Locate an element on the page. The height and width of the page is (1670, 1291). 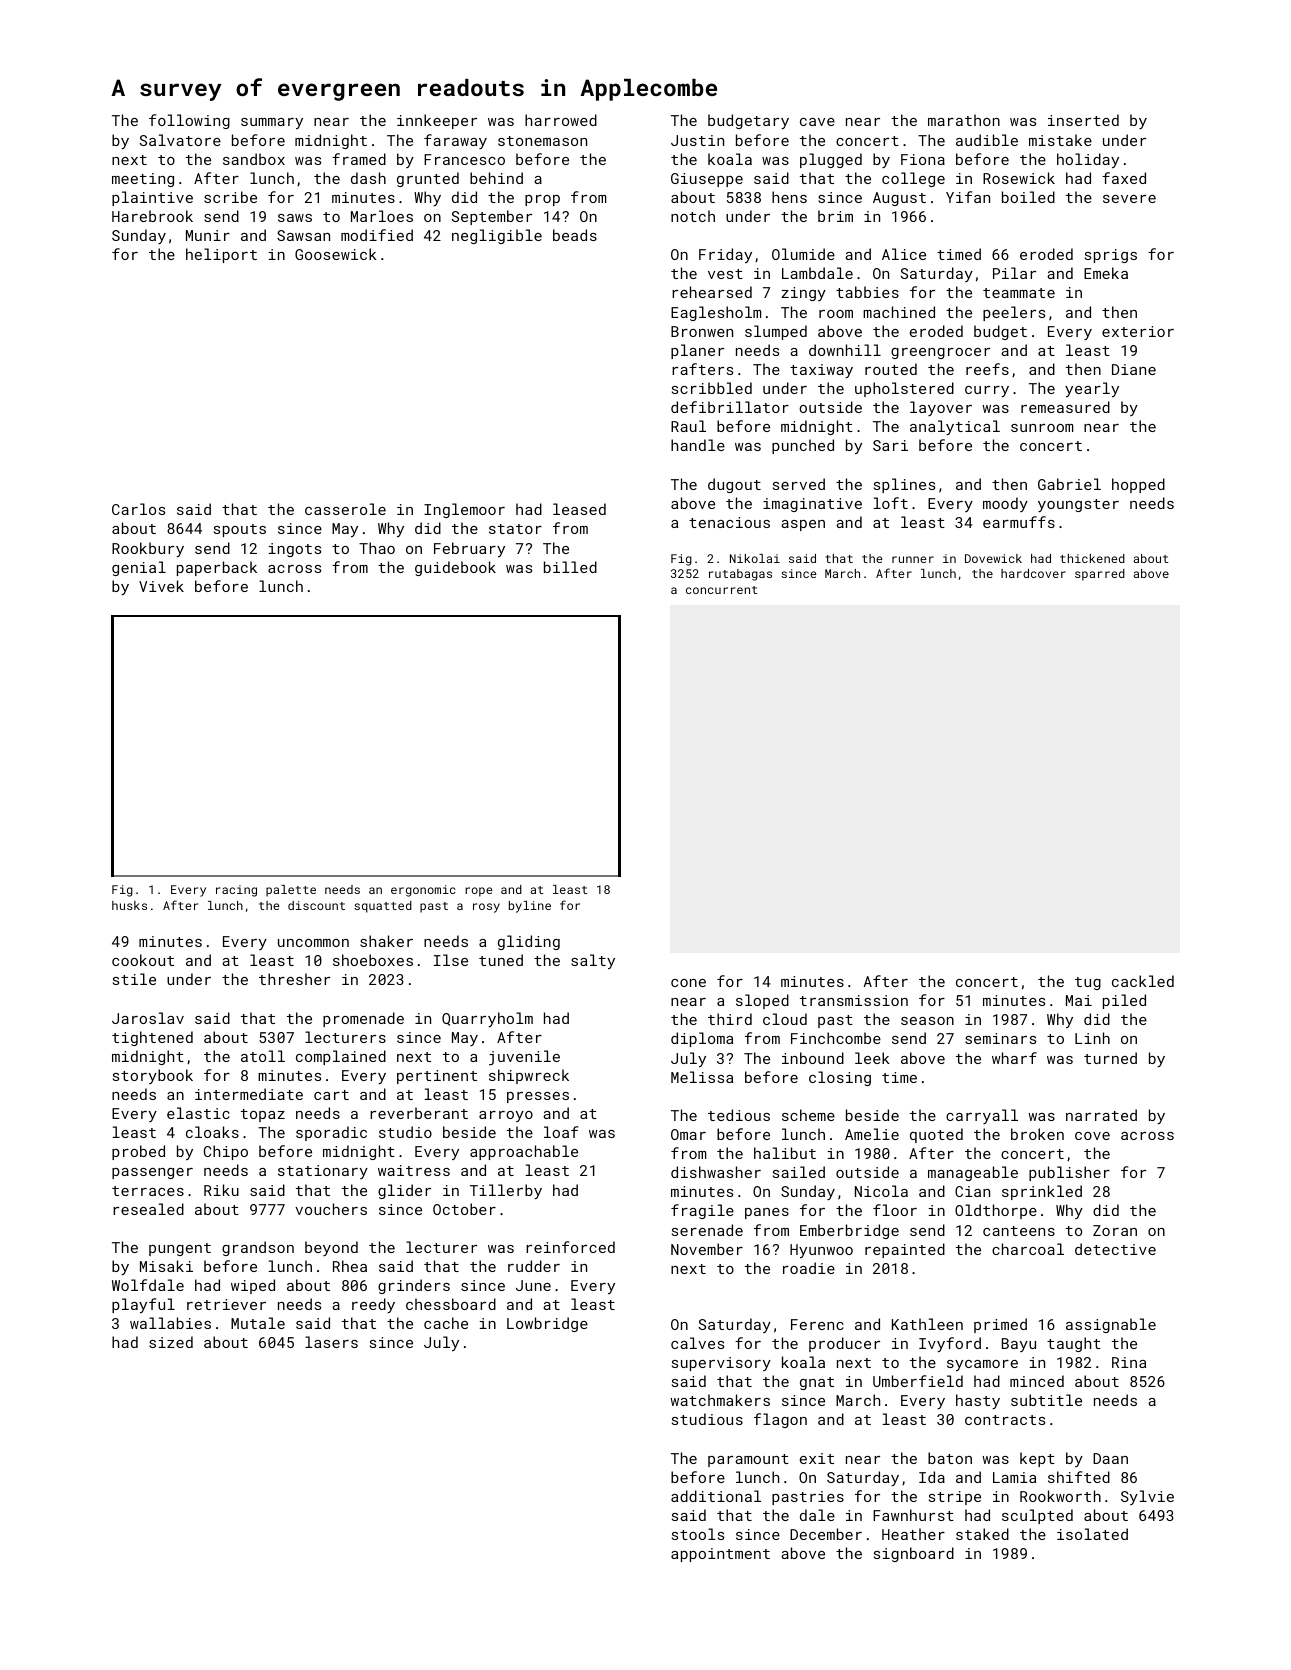
beads is located at coordinates (575, 235).
